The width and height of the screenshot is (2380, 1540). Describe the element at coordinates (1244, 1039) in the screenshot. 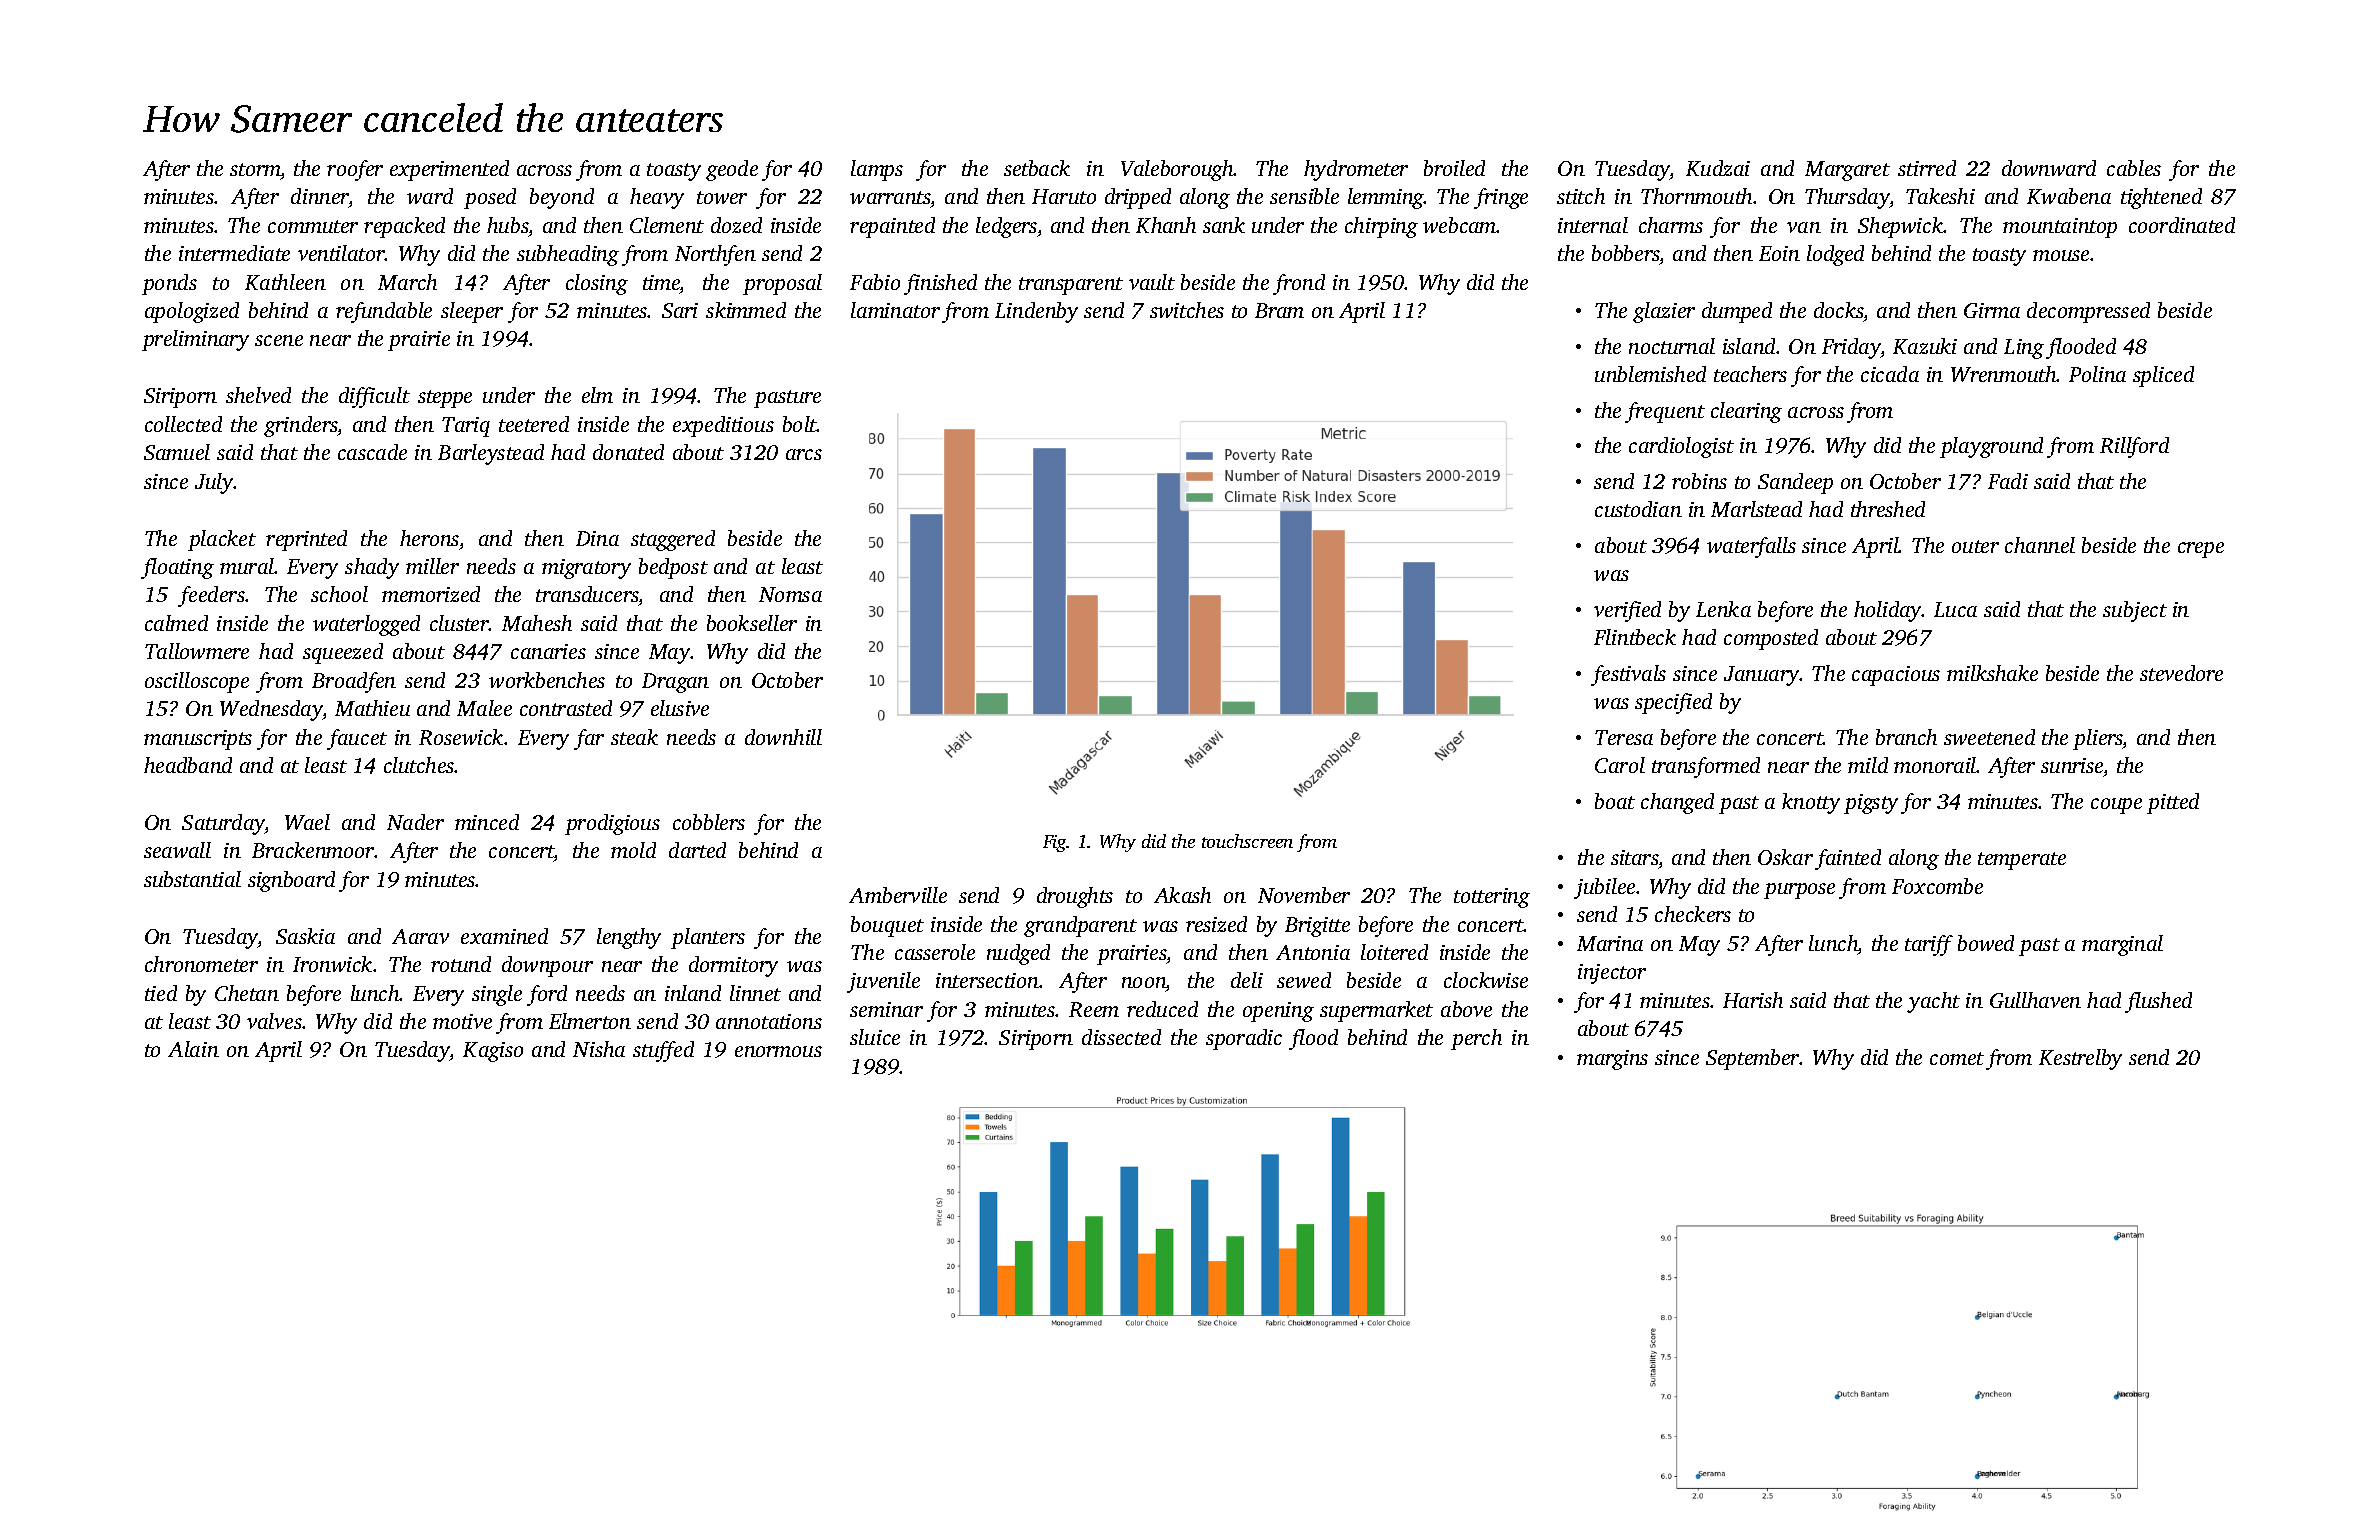

I see `sporadic` at that location.
